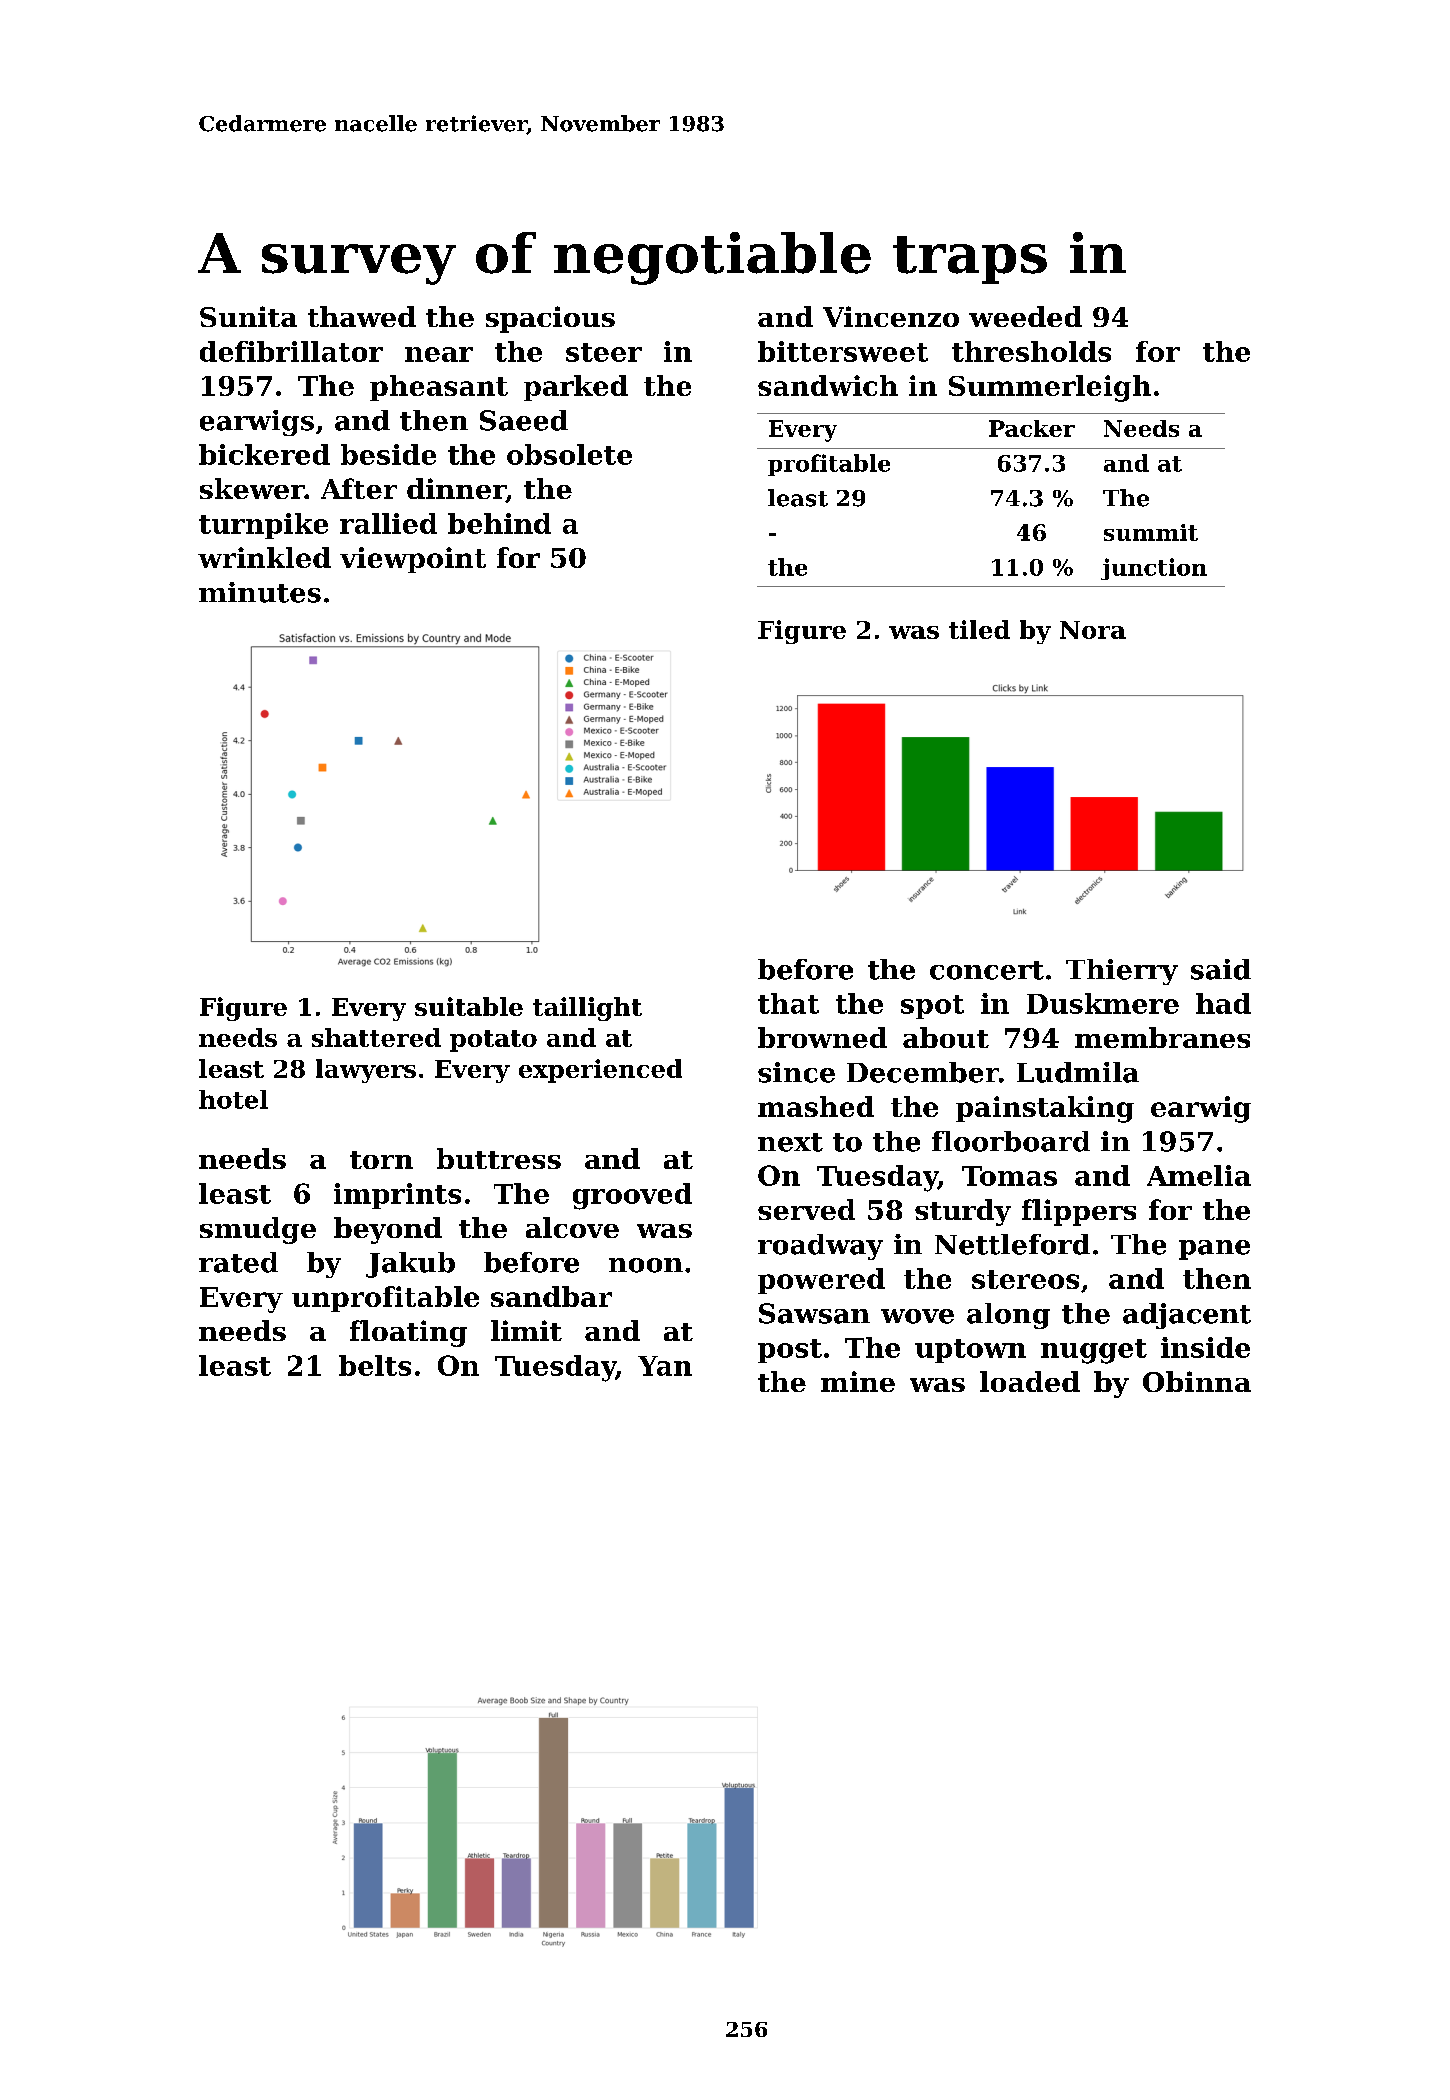 This screenshot has height=2100, width=1450. What do you see at coordinates (1050, 388) in the screenshot?
I see `Summerleigh` at bounding box center [1050, 388].
